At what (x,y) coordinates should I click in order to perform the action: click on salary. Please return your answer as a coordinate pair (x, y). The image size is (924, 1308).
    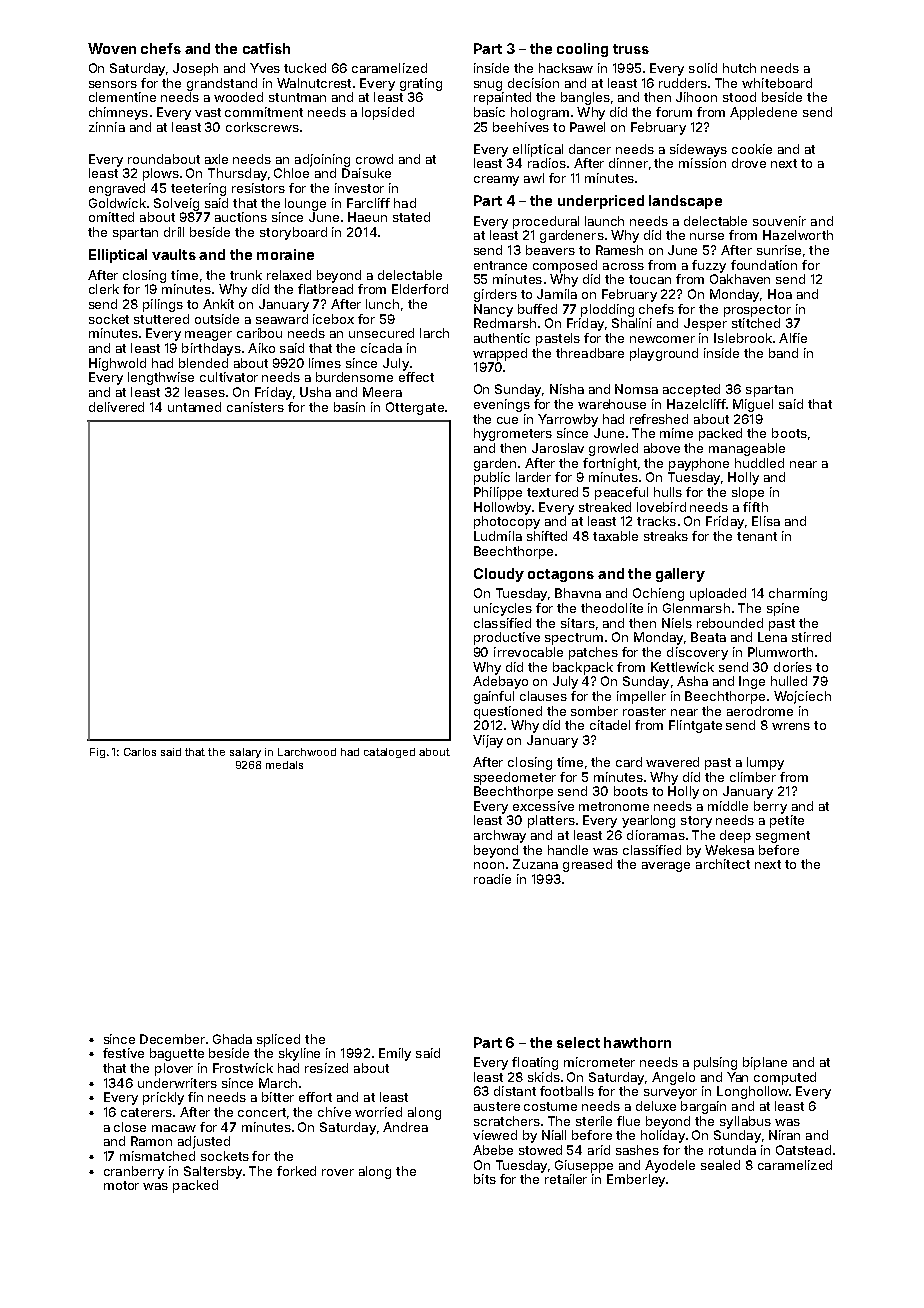
    Looking at the image, I should click on (245, 753).
